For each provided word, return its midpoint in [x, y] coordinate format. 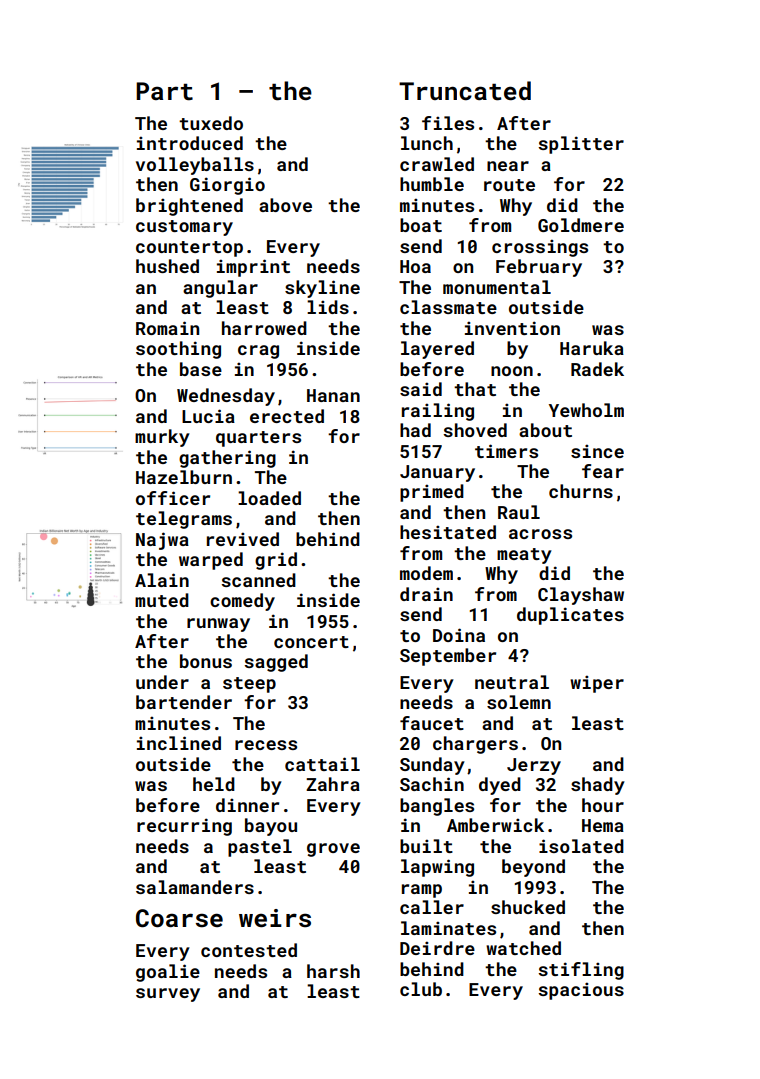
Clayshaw [581, 596]
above [285, 205]
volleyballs [195, 166]
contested [249, 950]
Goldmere [581, 225]
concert [311, 642]
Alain [162, 580]
